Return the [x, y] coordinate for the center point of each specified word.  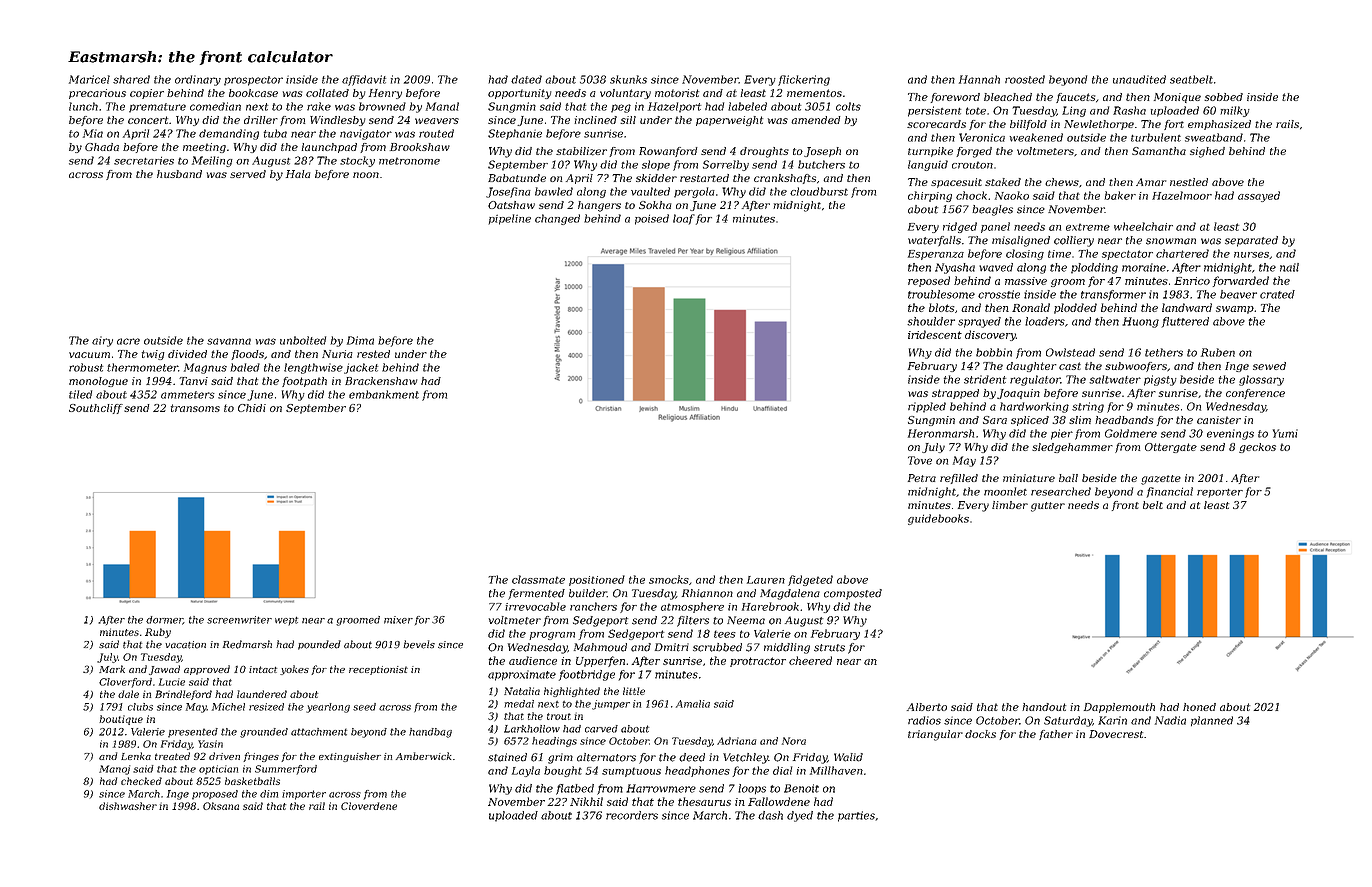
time [1059, 254]
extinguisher [350, 757]
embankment [384, 394]
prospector [253, 81]
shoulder [931, 321]
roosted [1025, 79]
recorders [632, 815]
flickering [804, 80]
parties [856, 816]
